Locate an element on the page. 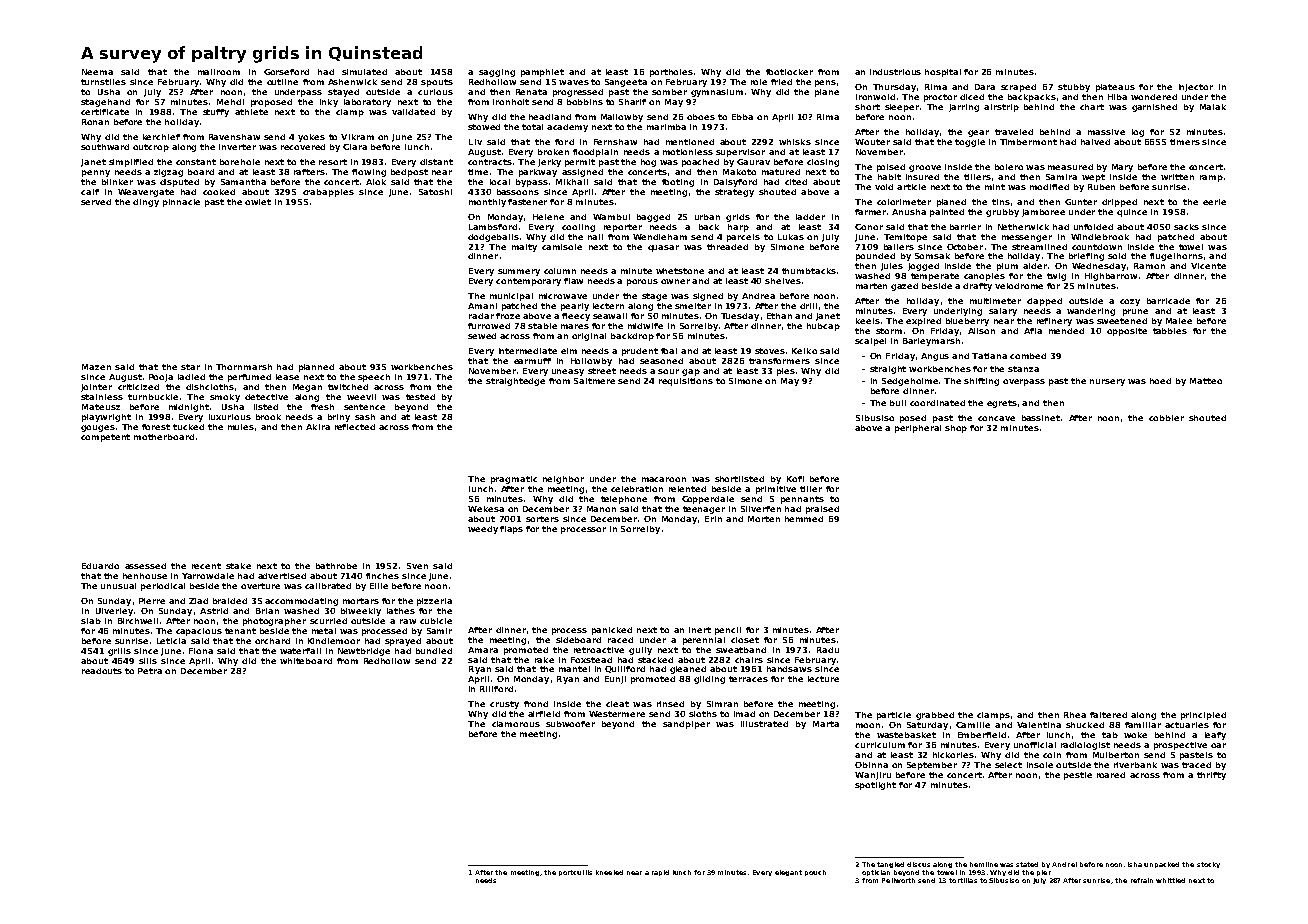 The image size is (1308, 924). Neema is located at coordinates (97, 72).
